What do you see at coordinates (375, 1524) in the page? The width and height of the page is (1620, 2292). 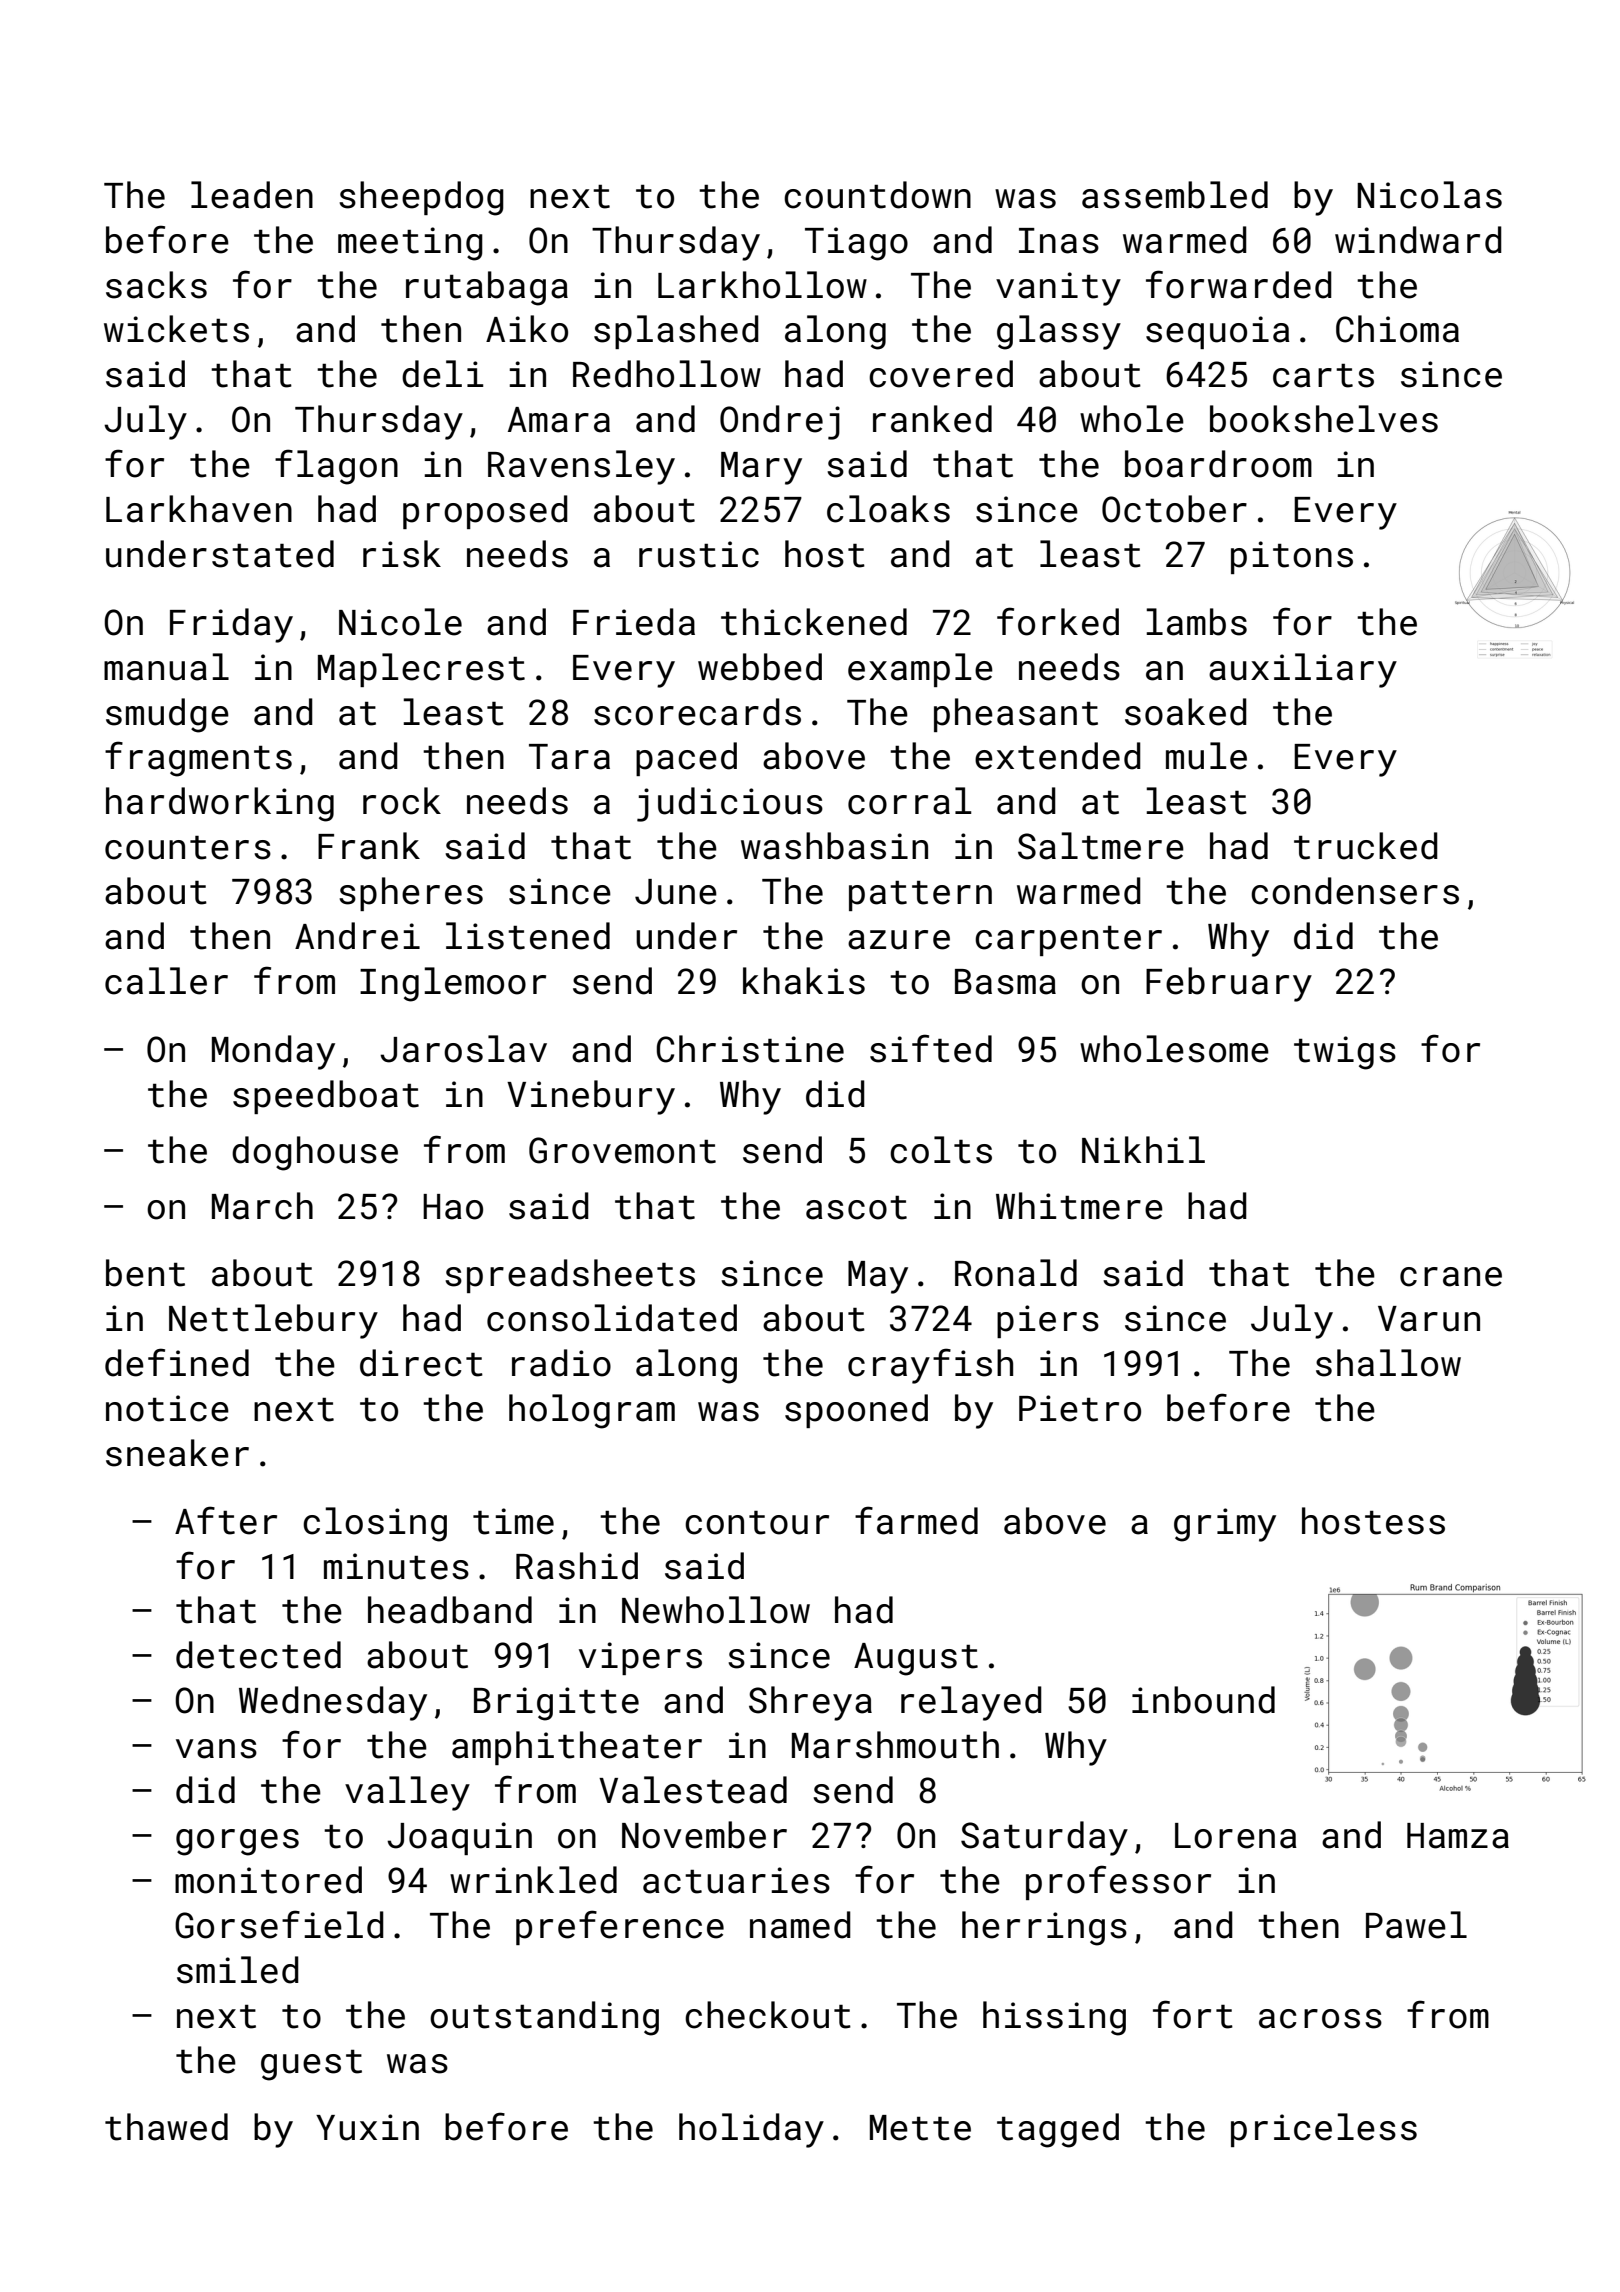 I see `closing` at bounding box center [375, 1524].
